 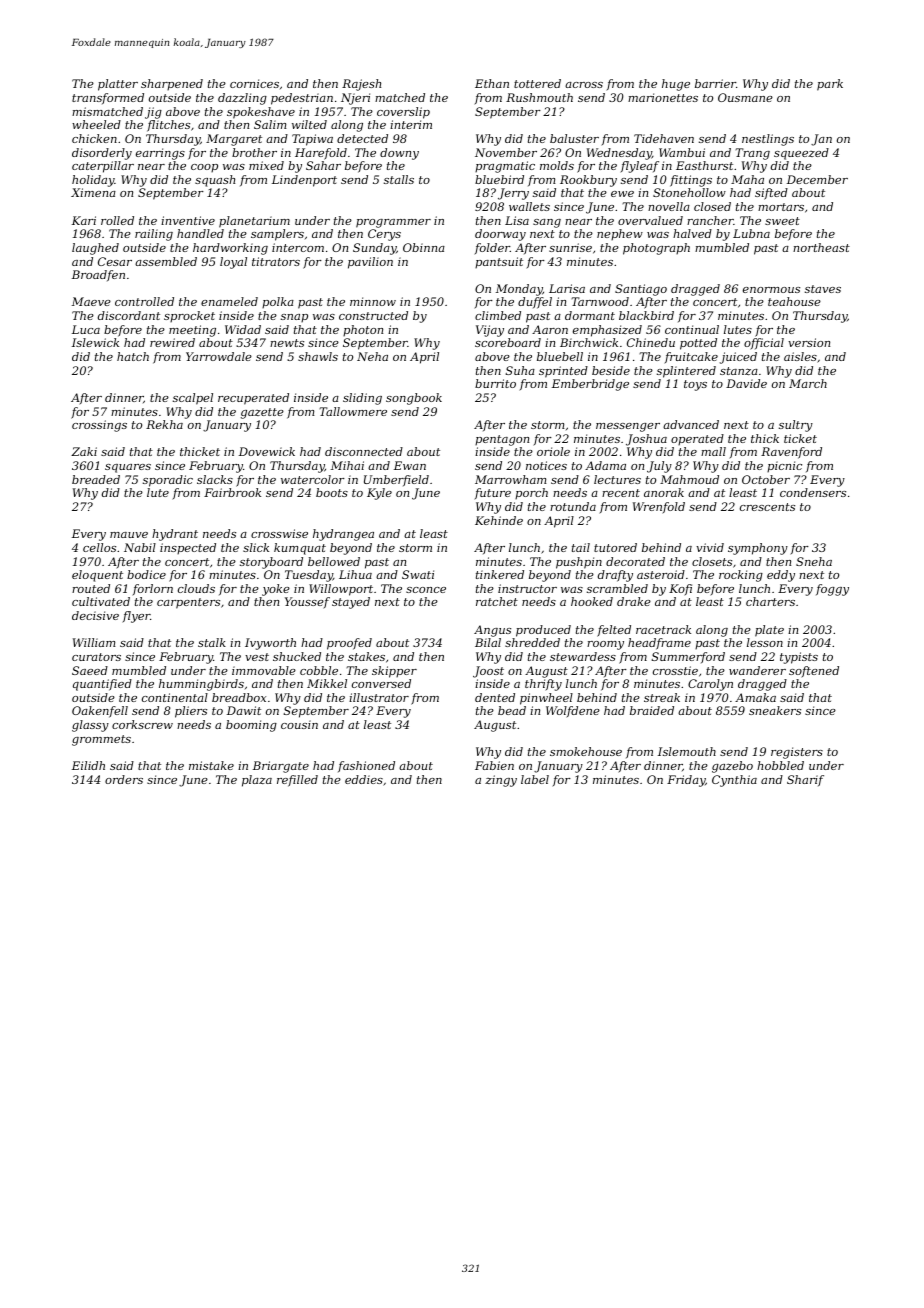 What do you see at coordinates (751, 233) in the screenshot?
I see `Lubna` at bounding box center [751, 233].
